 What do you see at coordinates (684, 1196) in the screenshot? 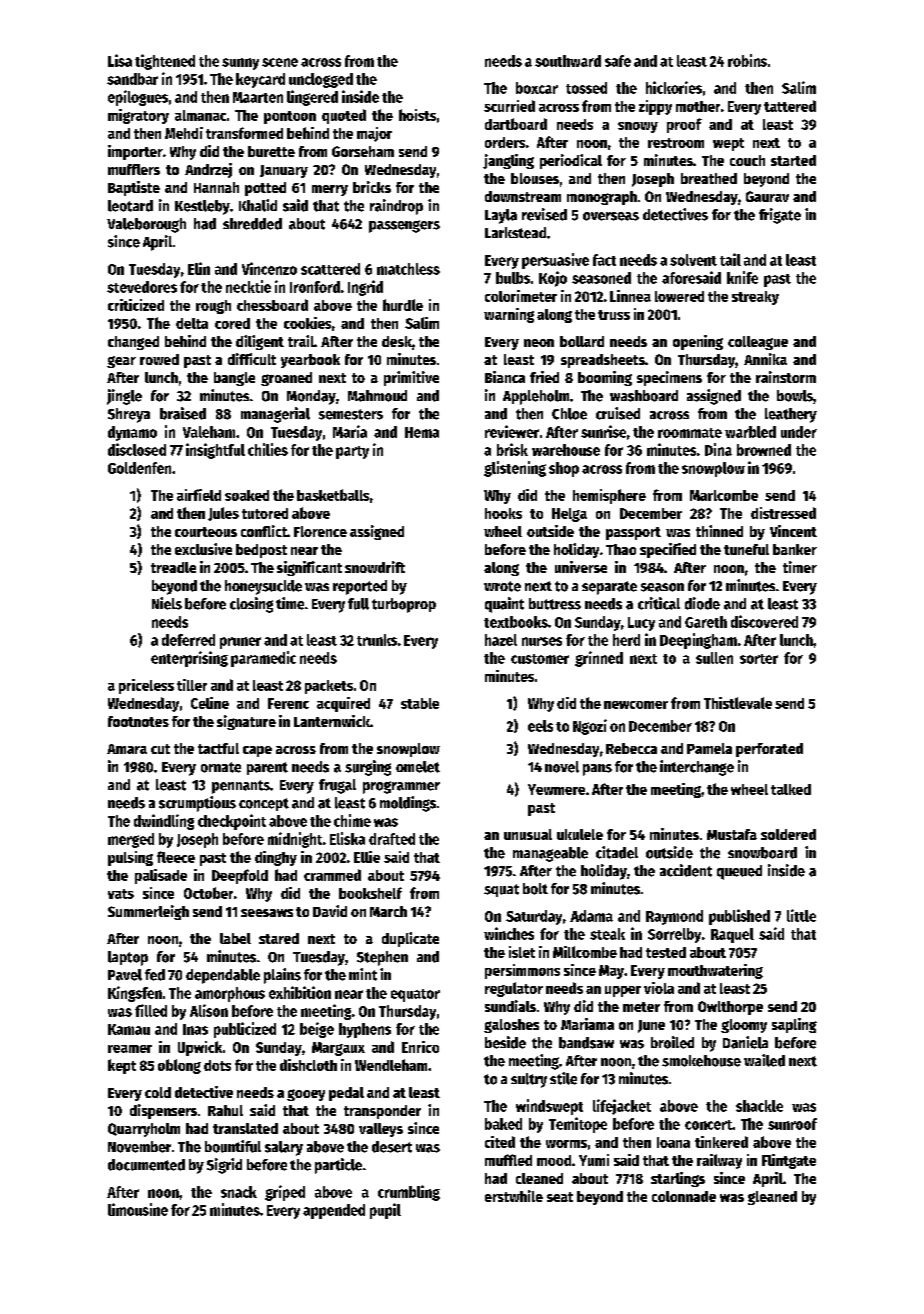
I see `colonnade` at bounding box center [684, 1196].
